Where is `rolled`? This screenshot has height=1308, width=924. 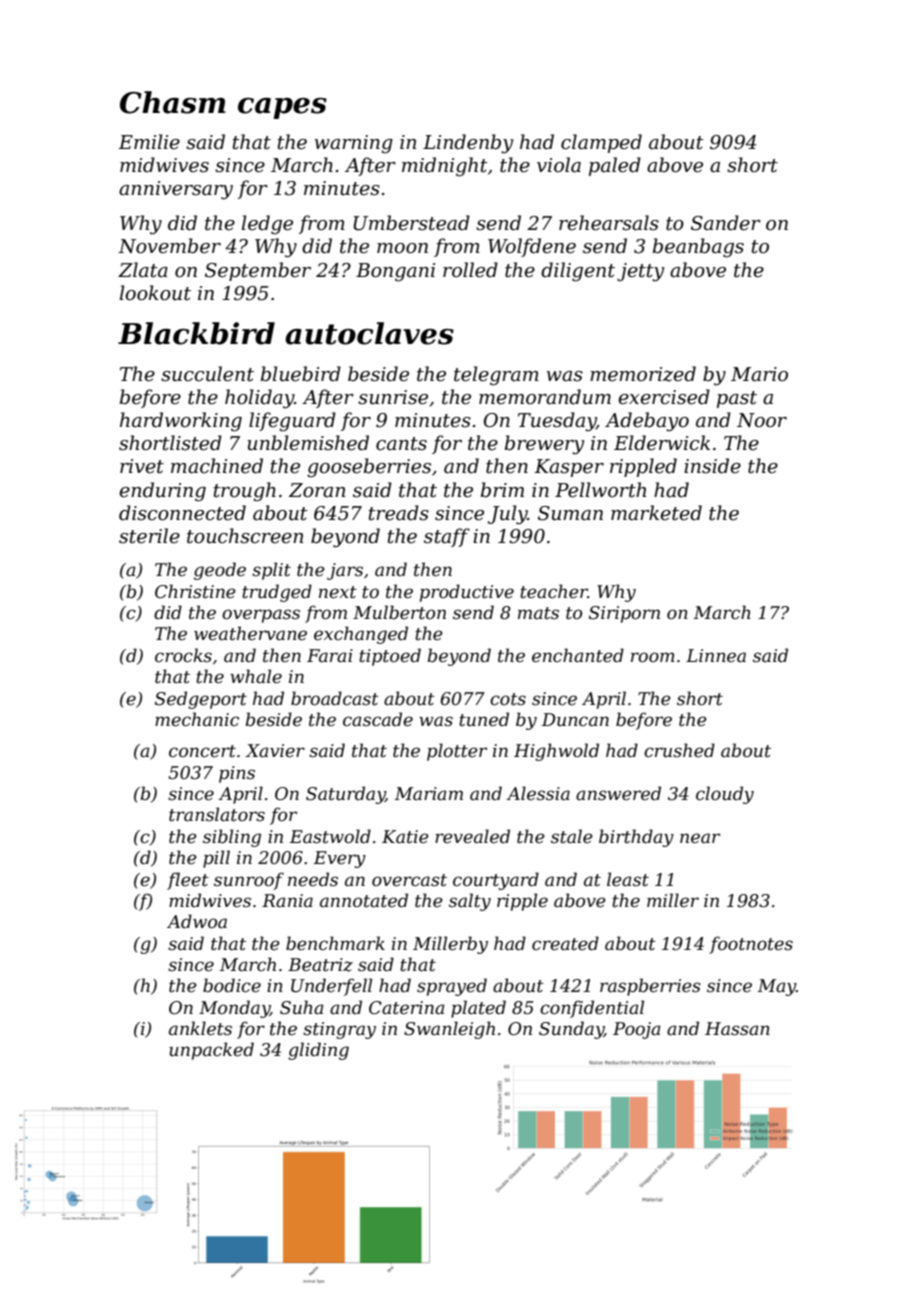 rolled is located at coordinates (470, 270).
